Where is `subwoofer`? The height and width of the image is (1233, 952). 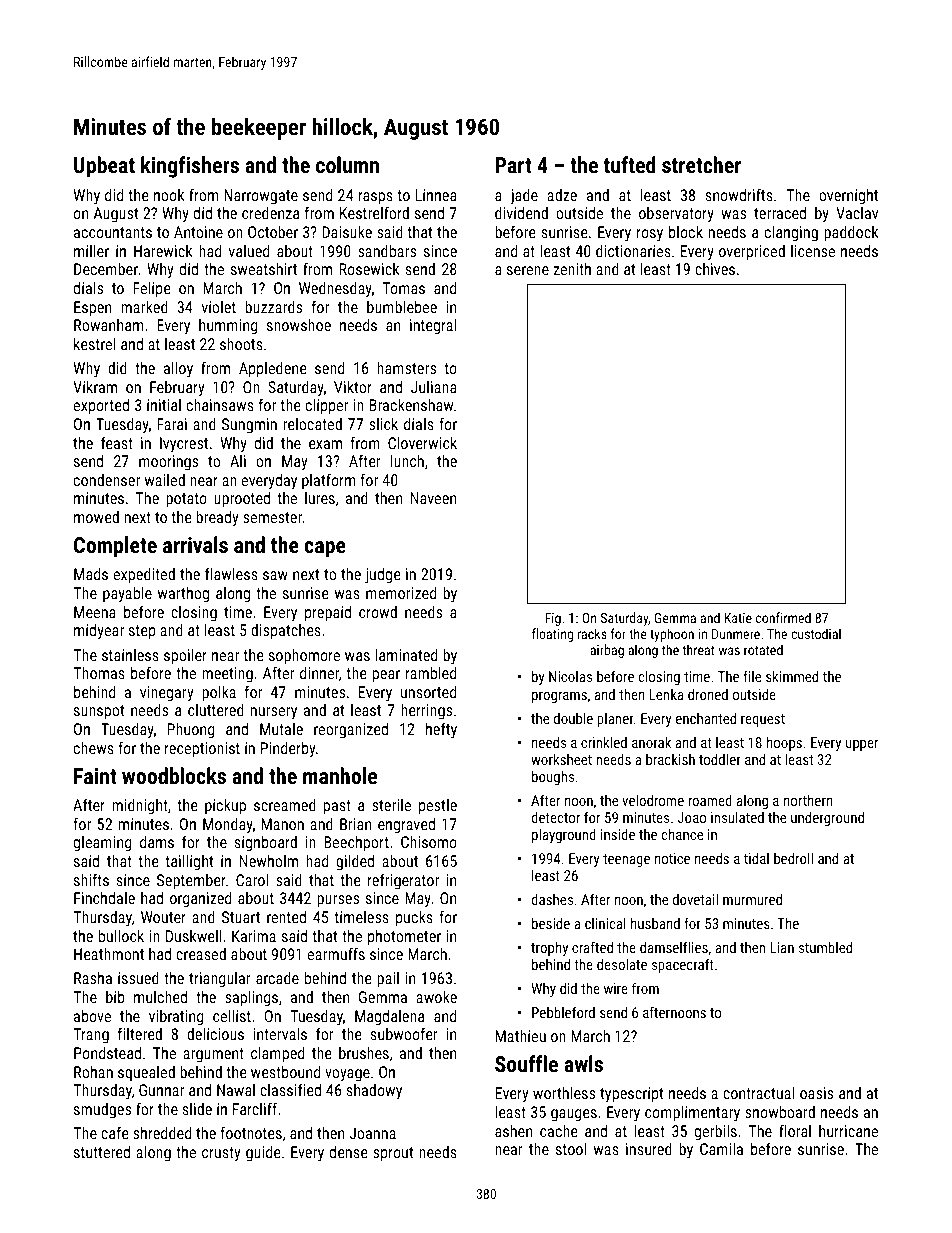
subwoofer is located at coordinates (404, 1033).
